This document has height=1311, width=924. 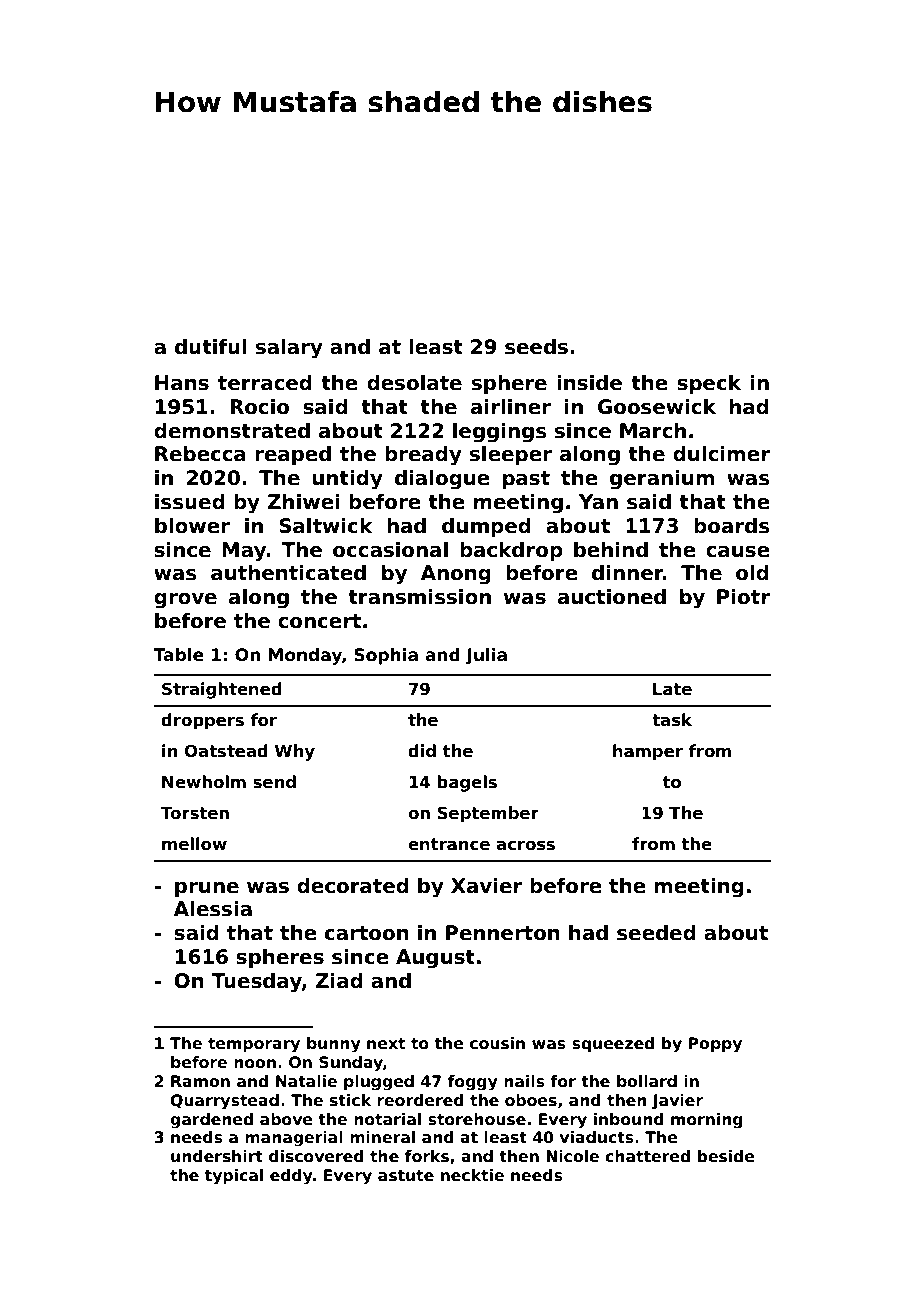 I want to click on entrance, so click(x=449, y=844).
